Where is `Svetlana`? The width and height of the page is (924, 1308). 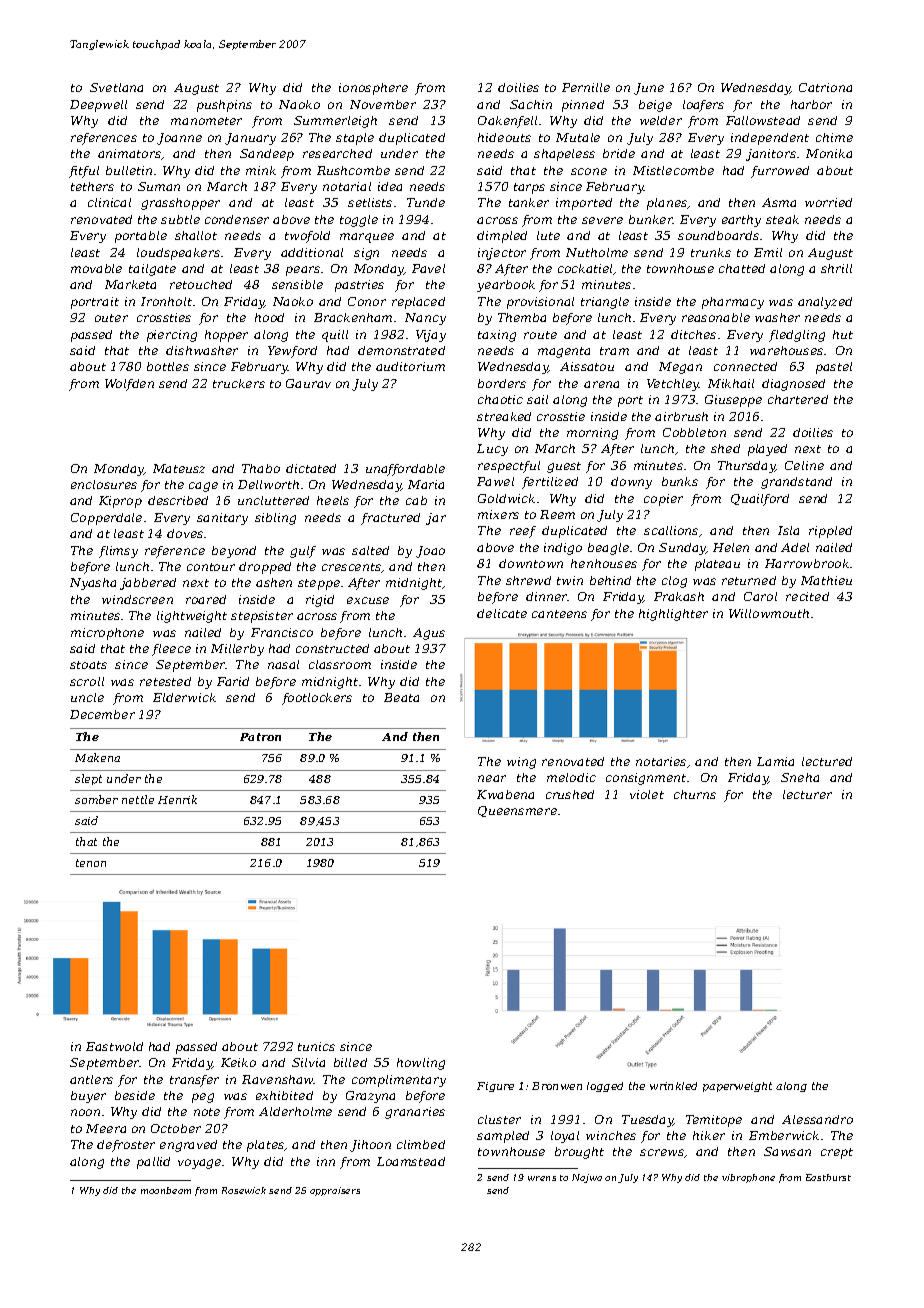 Svetlana is located at coordinates (116, 87).
